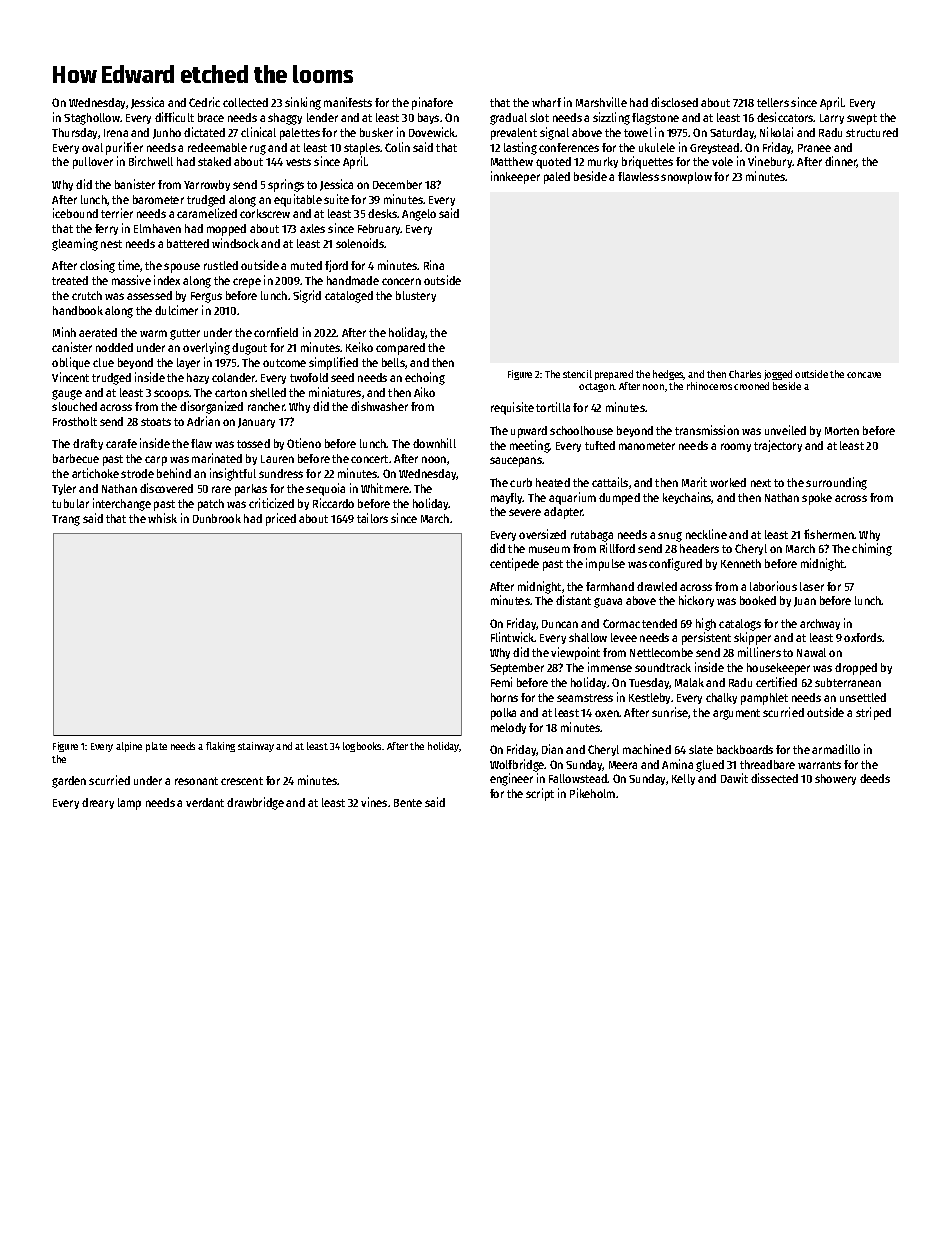 The height and width of the screenshot is (1233, 952). I want to click on tellers, so click(773, 102).
